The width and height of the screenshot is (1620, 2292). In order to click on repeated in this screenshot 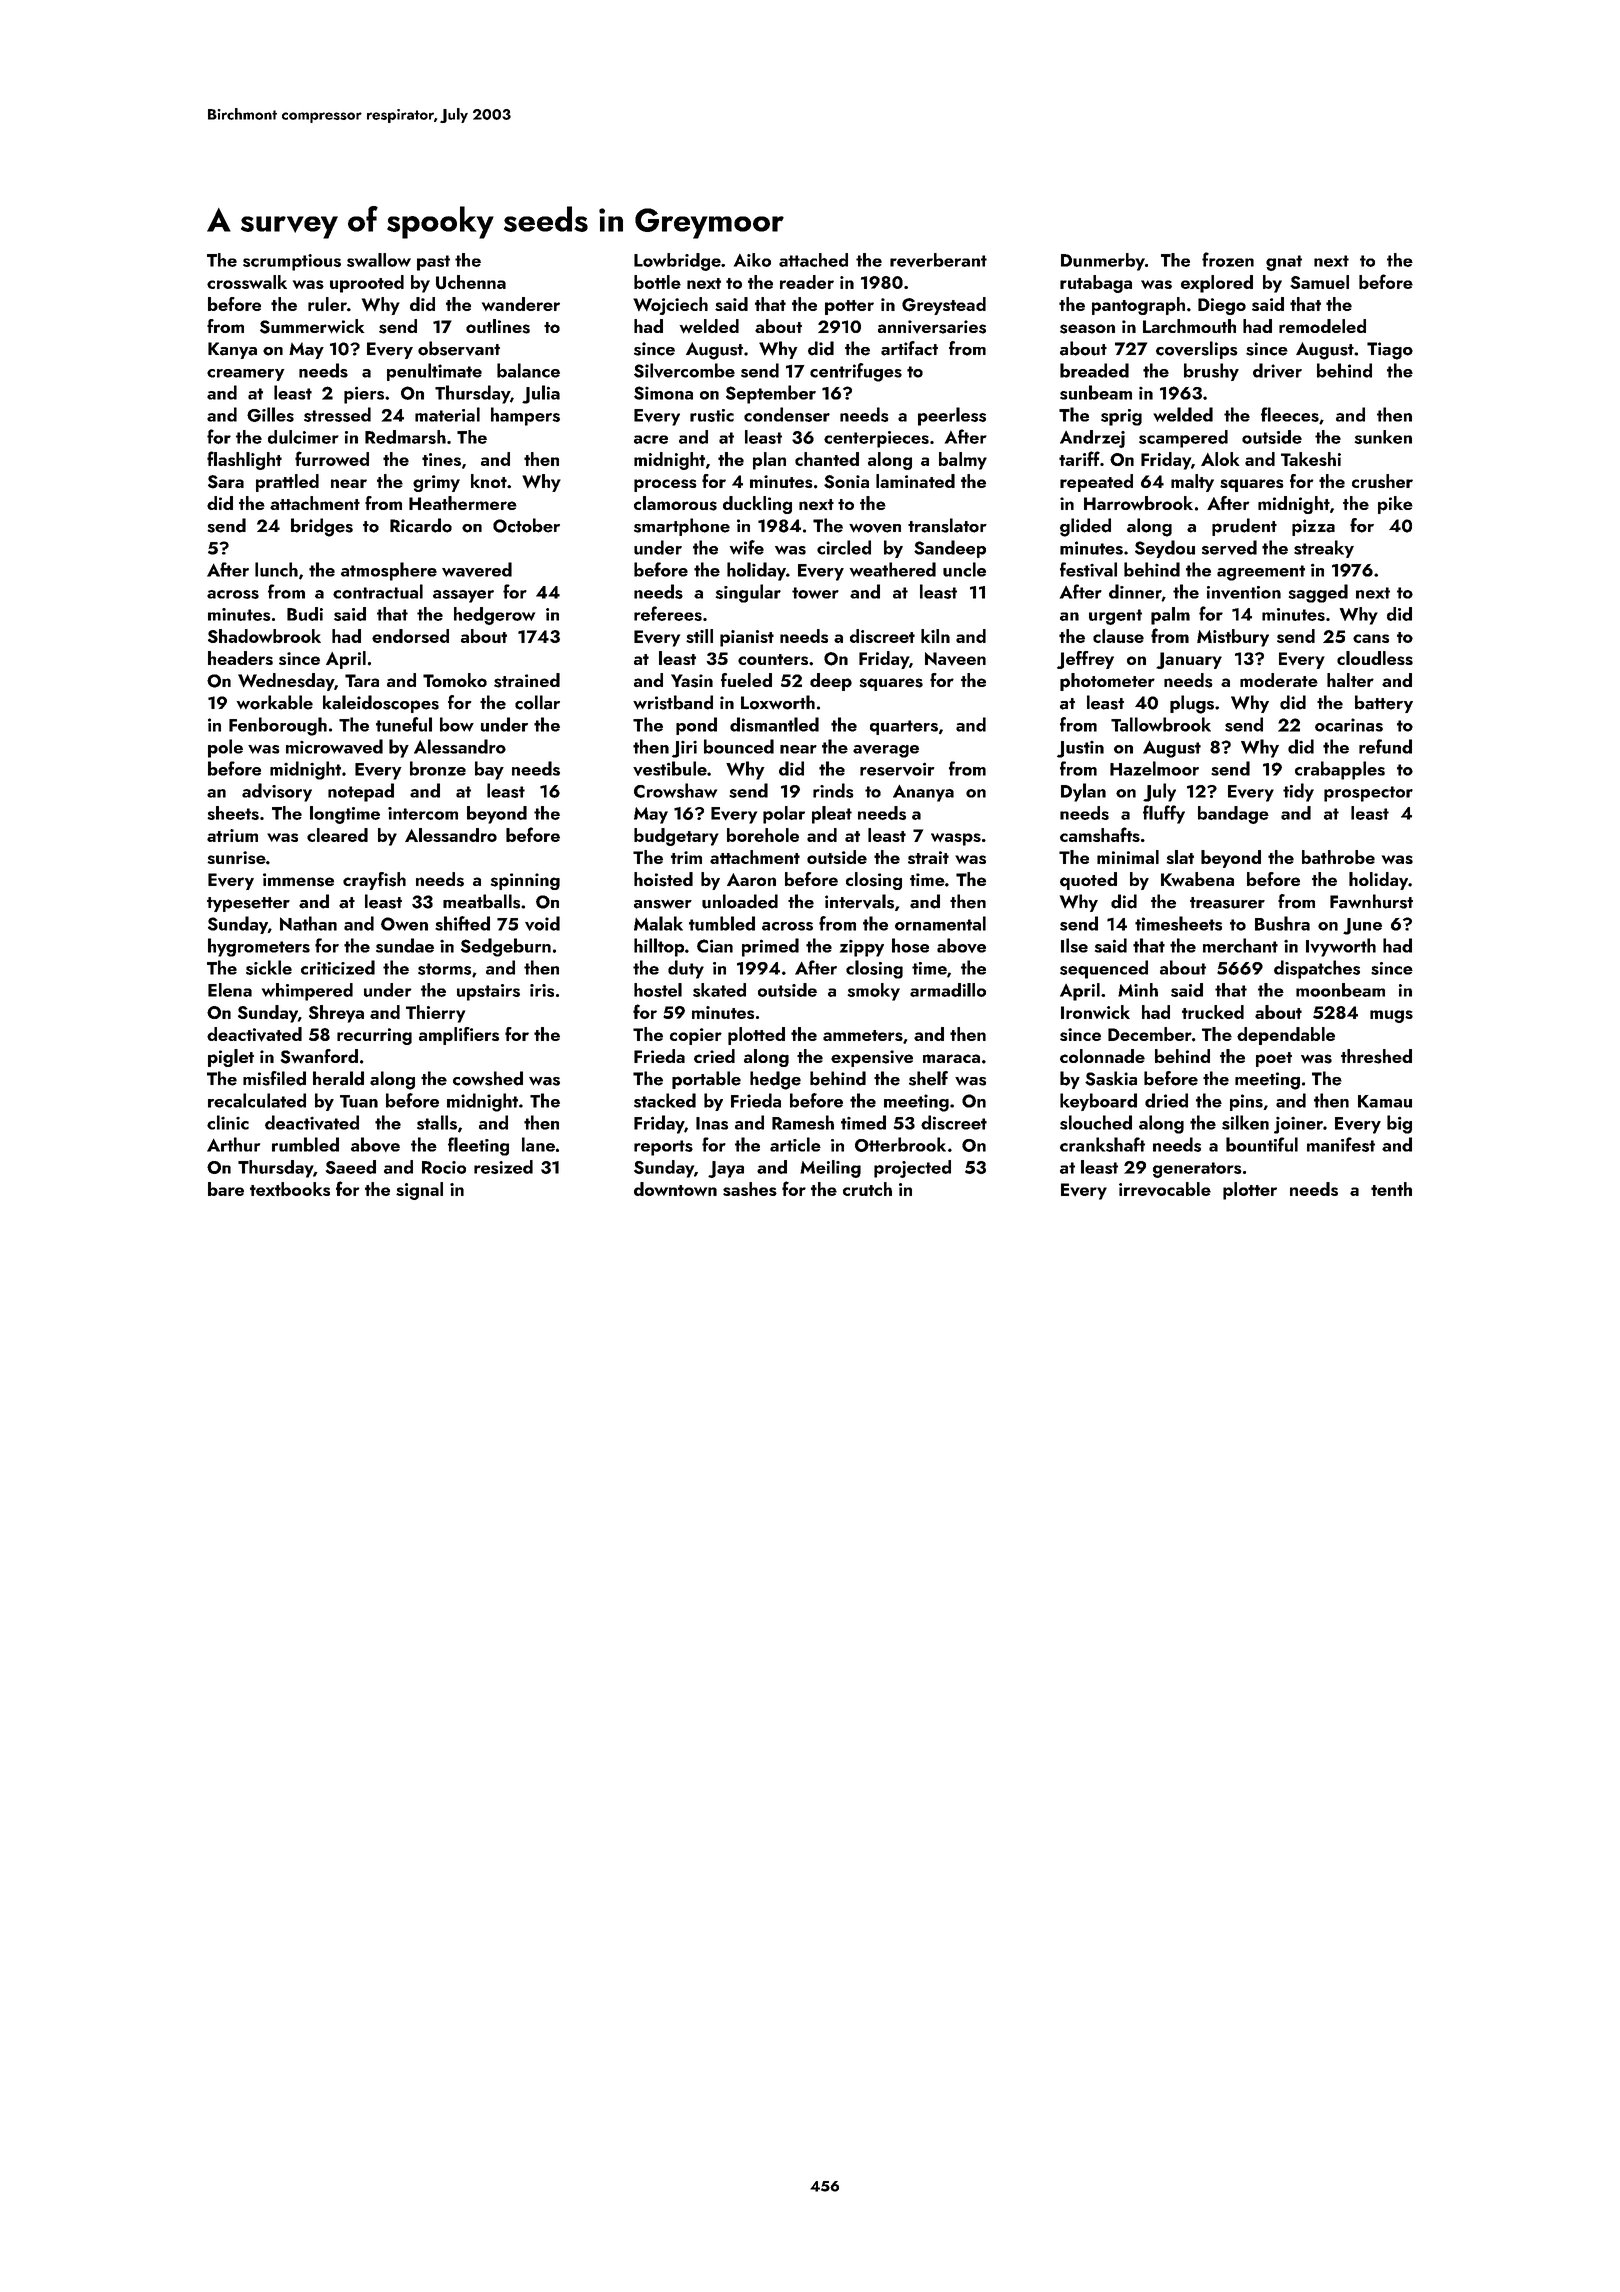, I will do `click(1096, 483)`.
